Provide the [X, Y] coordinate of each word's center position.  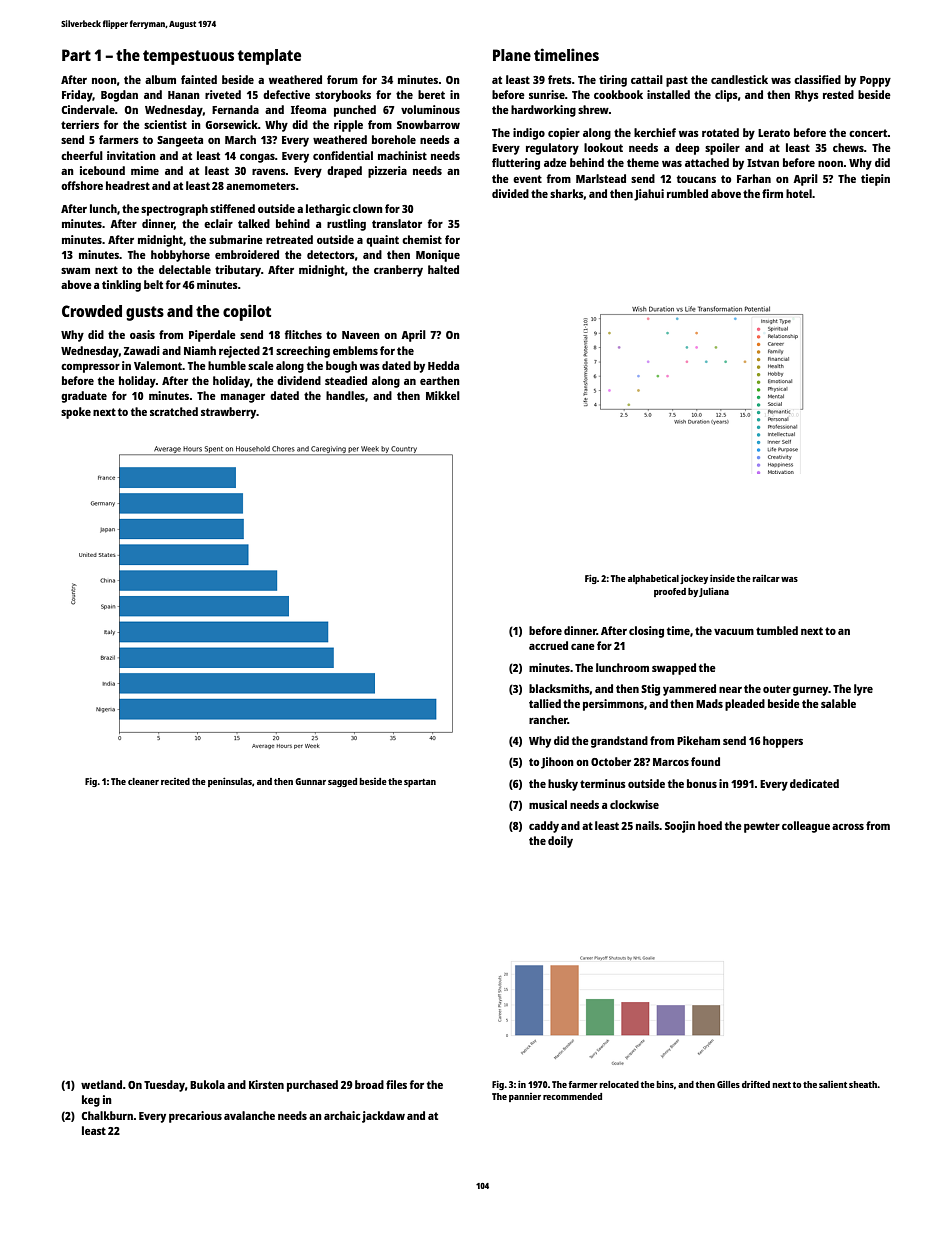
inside [722, 578]
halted [443, 269]
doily [560, 842]
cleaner [143, 781]
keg [91, 1101]
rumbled [687, 193]
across [848, 826]
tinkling [121, 286]
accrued [548, 645]
